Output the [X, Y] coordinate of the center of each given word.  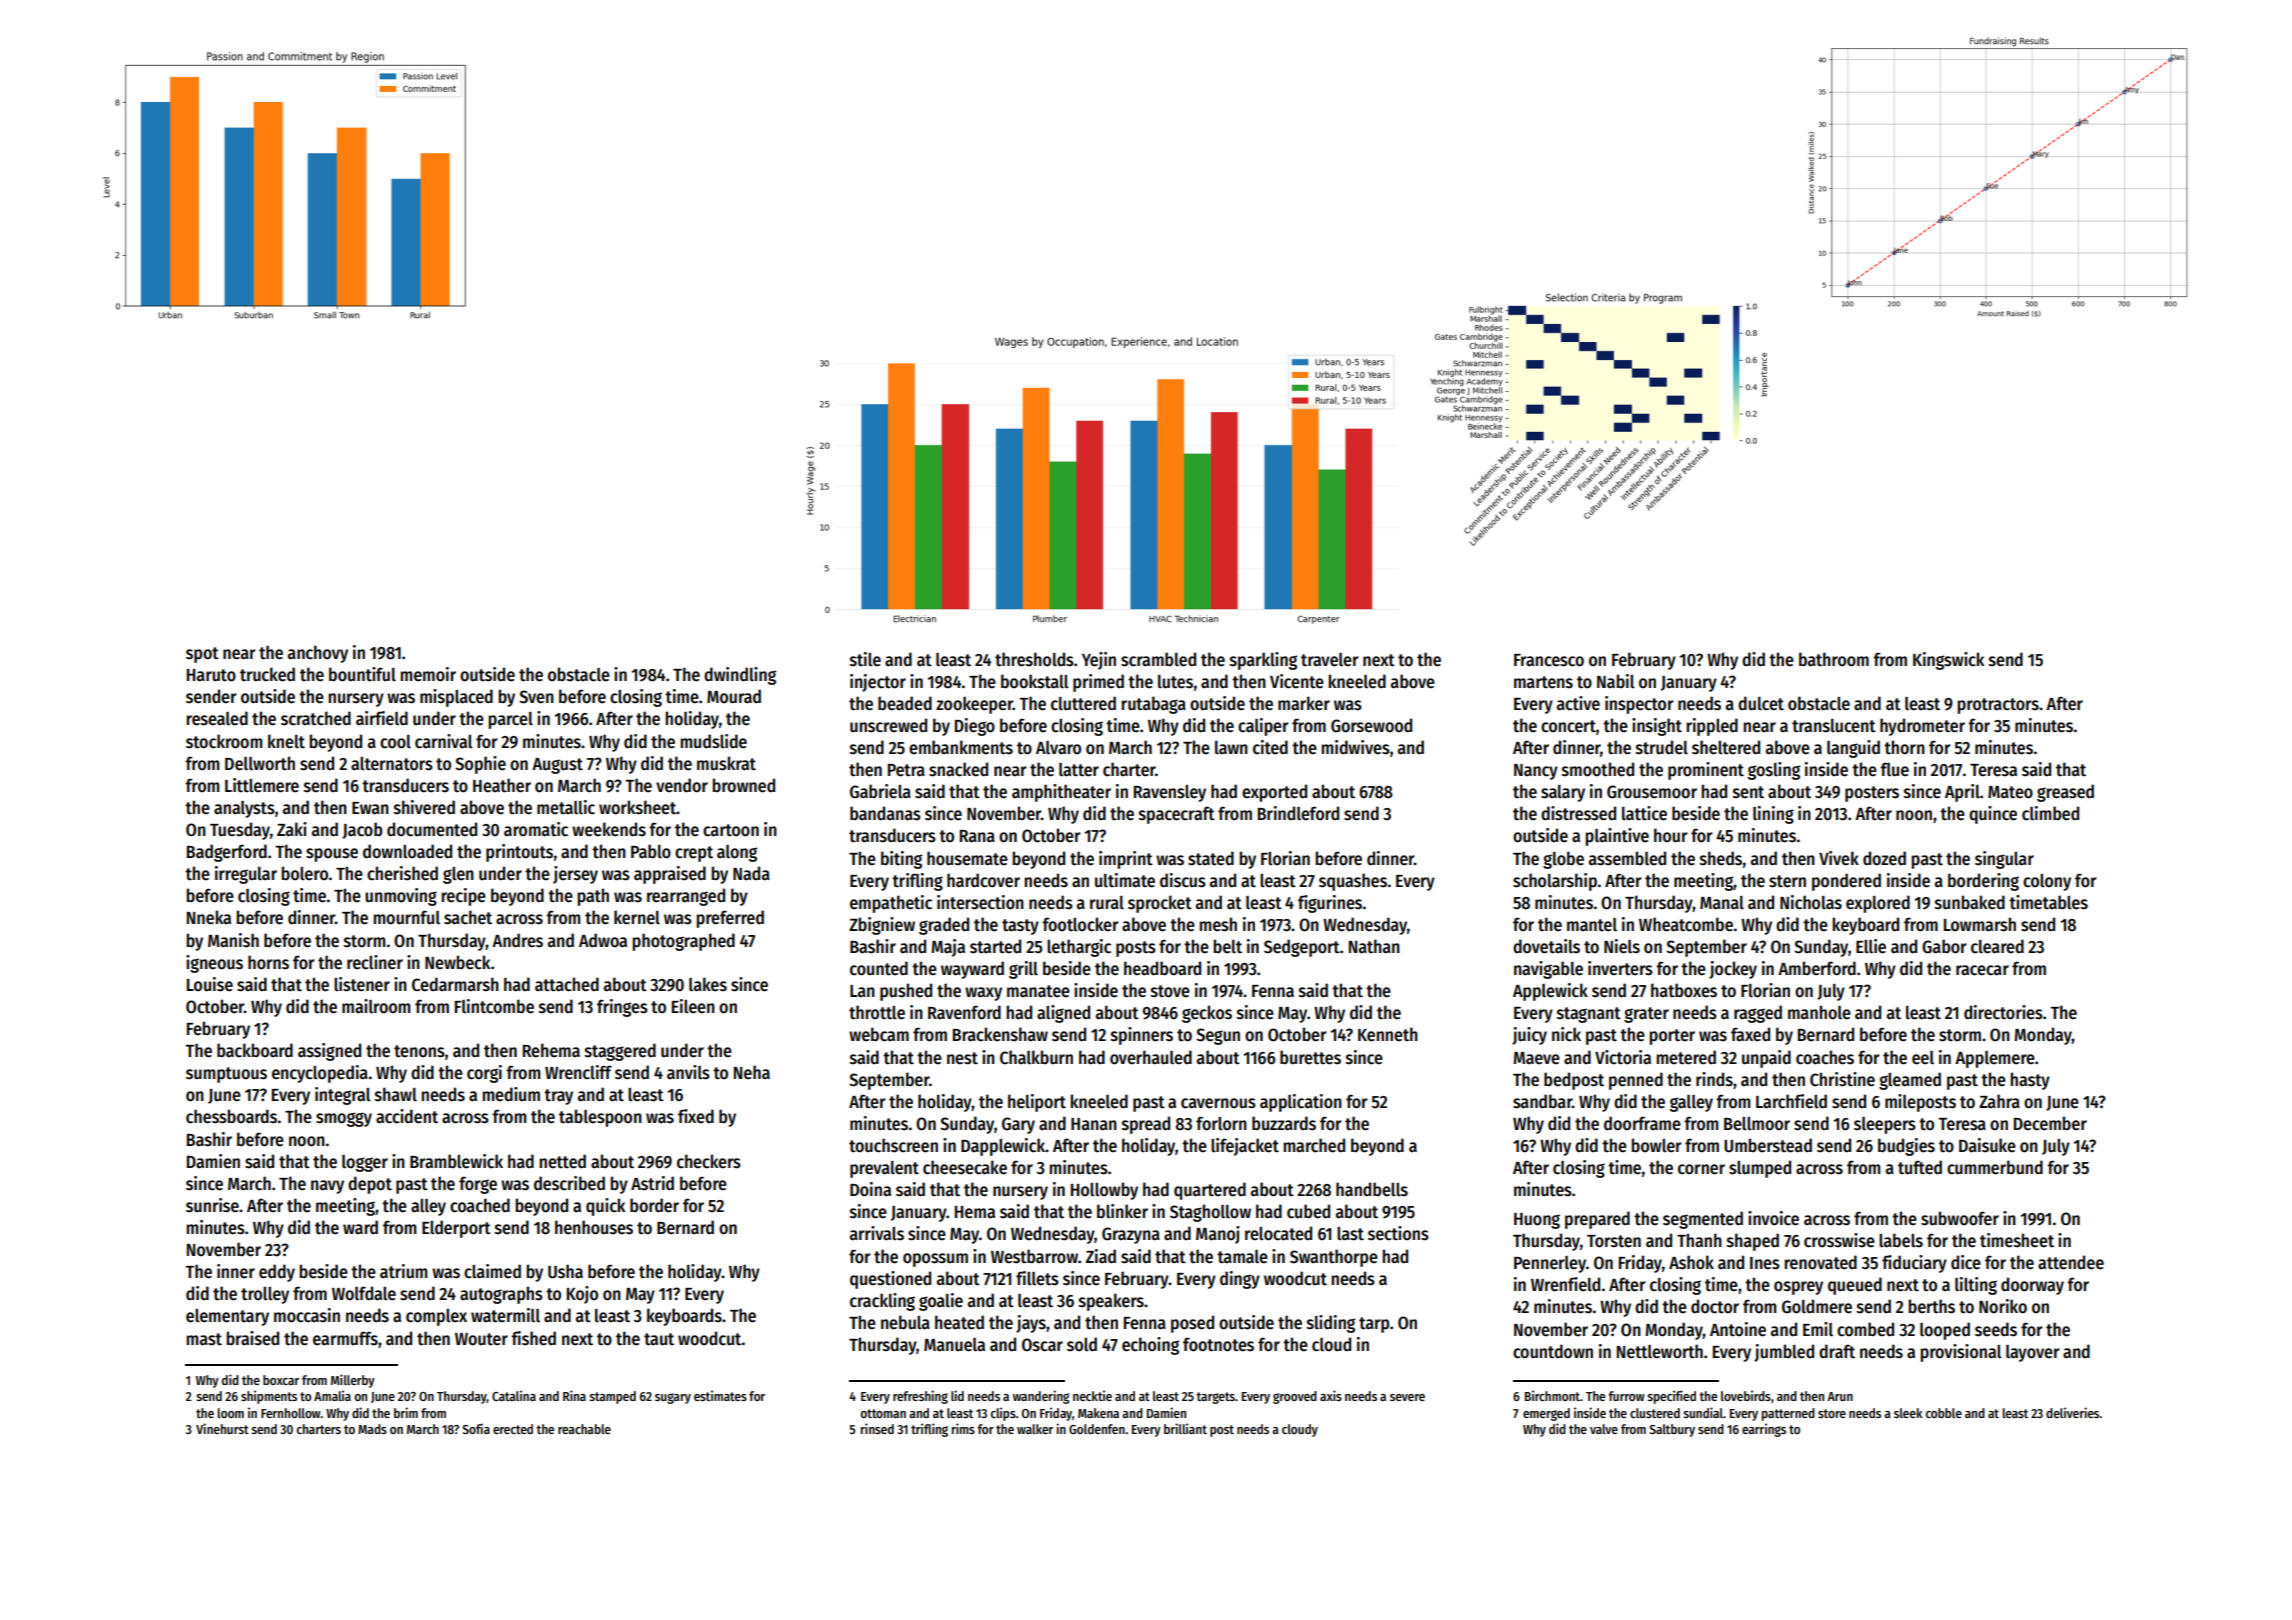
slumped [1760, 1169]
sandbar [1542, 1101]
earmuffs [345, 1338]
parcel [510, 720]
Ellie [1871, 946]
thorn [1904, 747]
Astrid [652, 1183]
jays [1031, 1324]
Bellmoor [1757, 1124]
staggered [620, 1052]
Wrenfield [1565, 1284]
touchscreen [893, 1145]
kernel [637, 917]
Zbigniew [882, 926]
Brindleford [1298, 813]
